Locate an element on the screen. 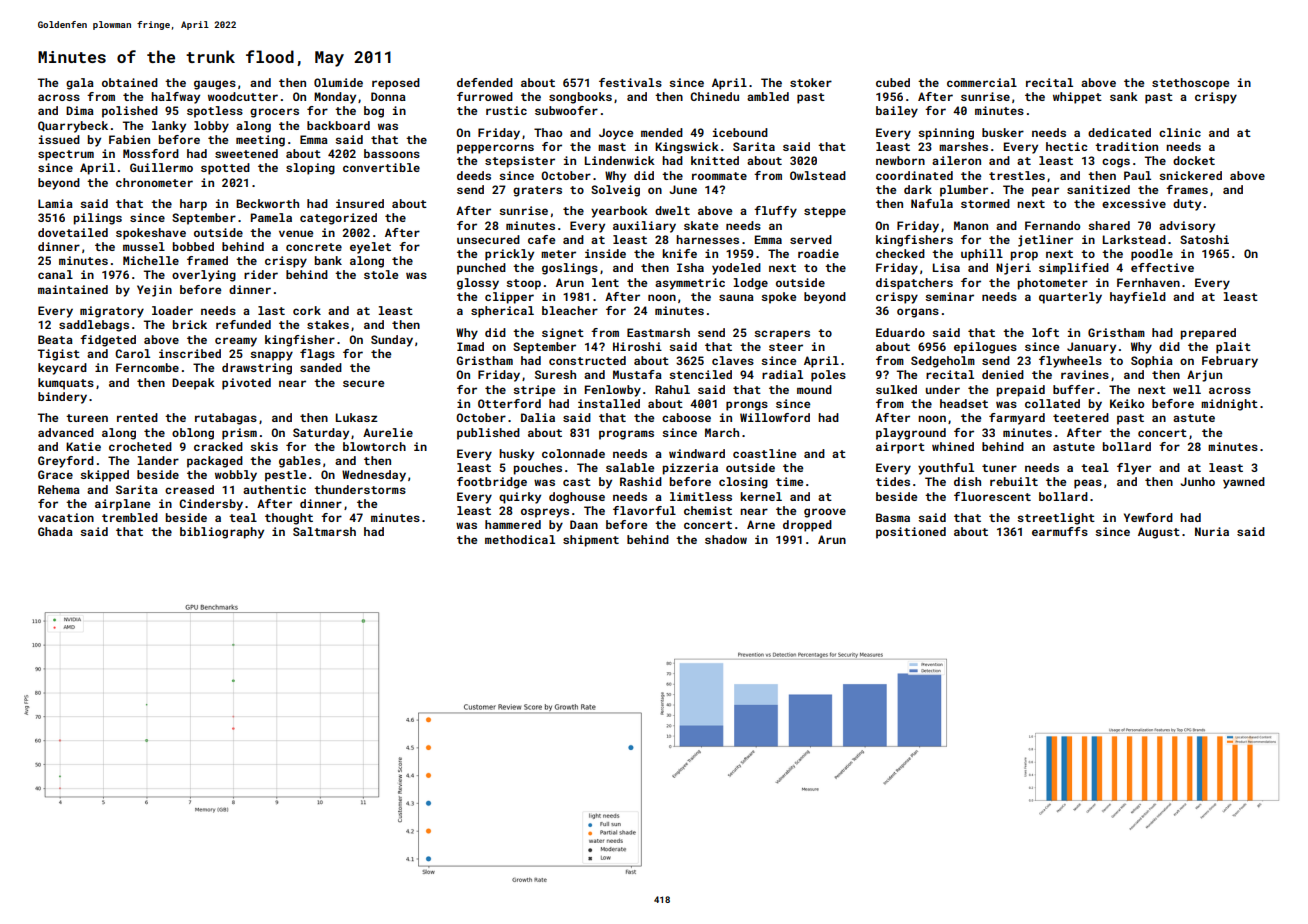 The image size is (1308, 924). saddlebags is located at coordinates (94, 326).
